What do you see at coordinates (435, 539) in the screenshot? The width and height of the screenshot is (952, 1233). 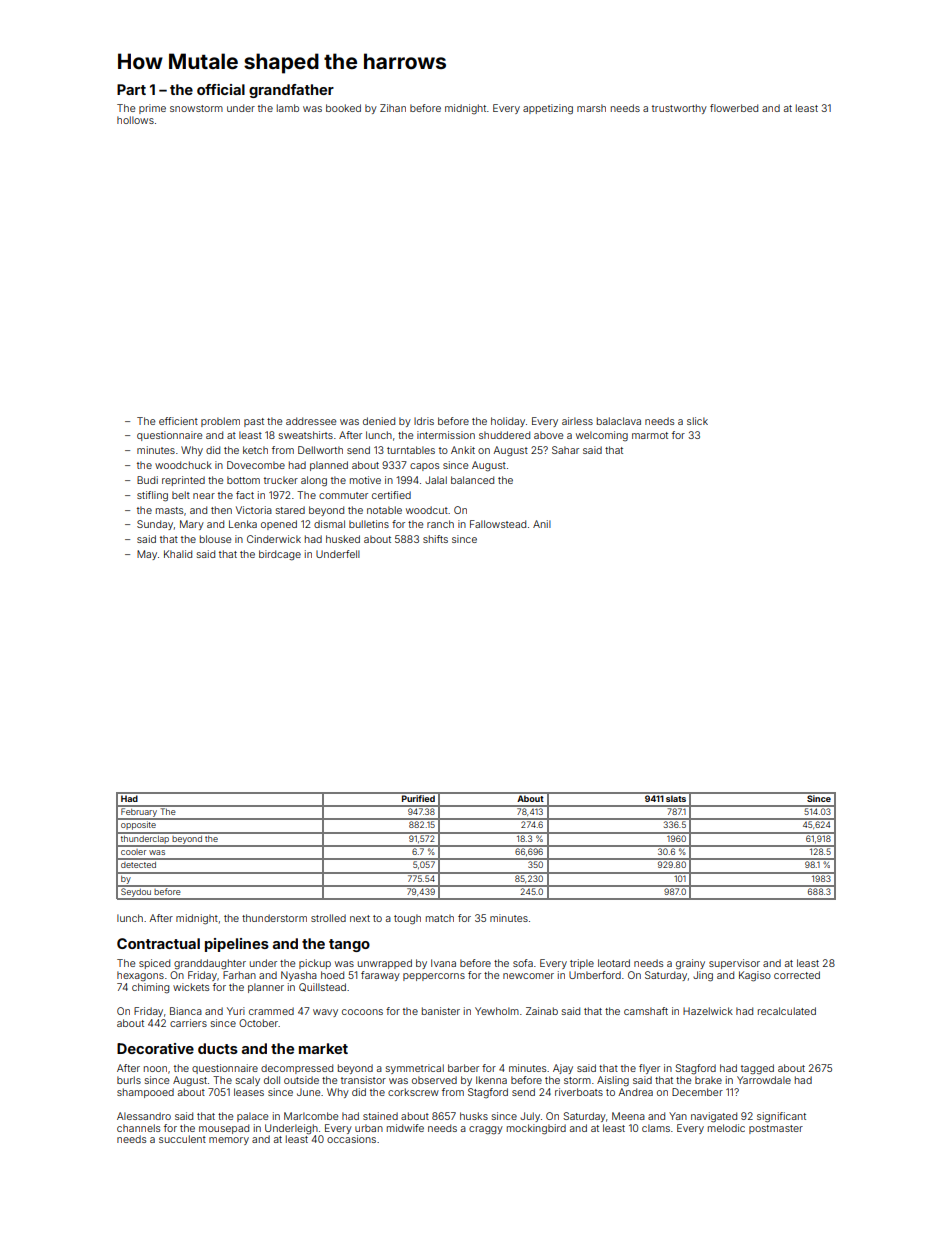 I see `shifts` at bounding box center [435, 539].
